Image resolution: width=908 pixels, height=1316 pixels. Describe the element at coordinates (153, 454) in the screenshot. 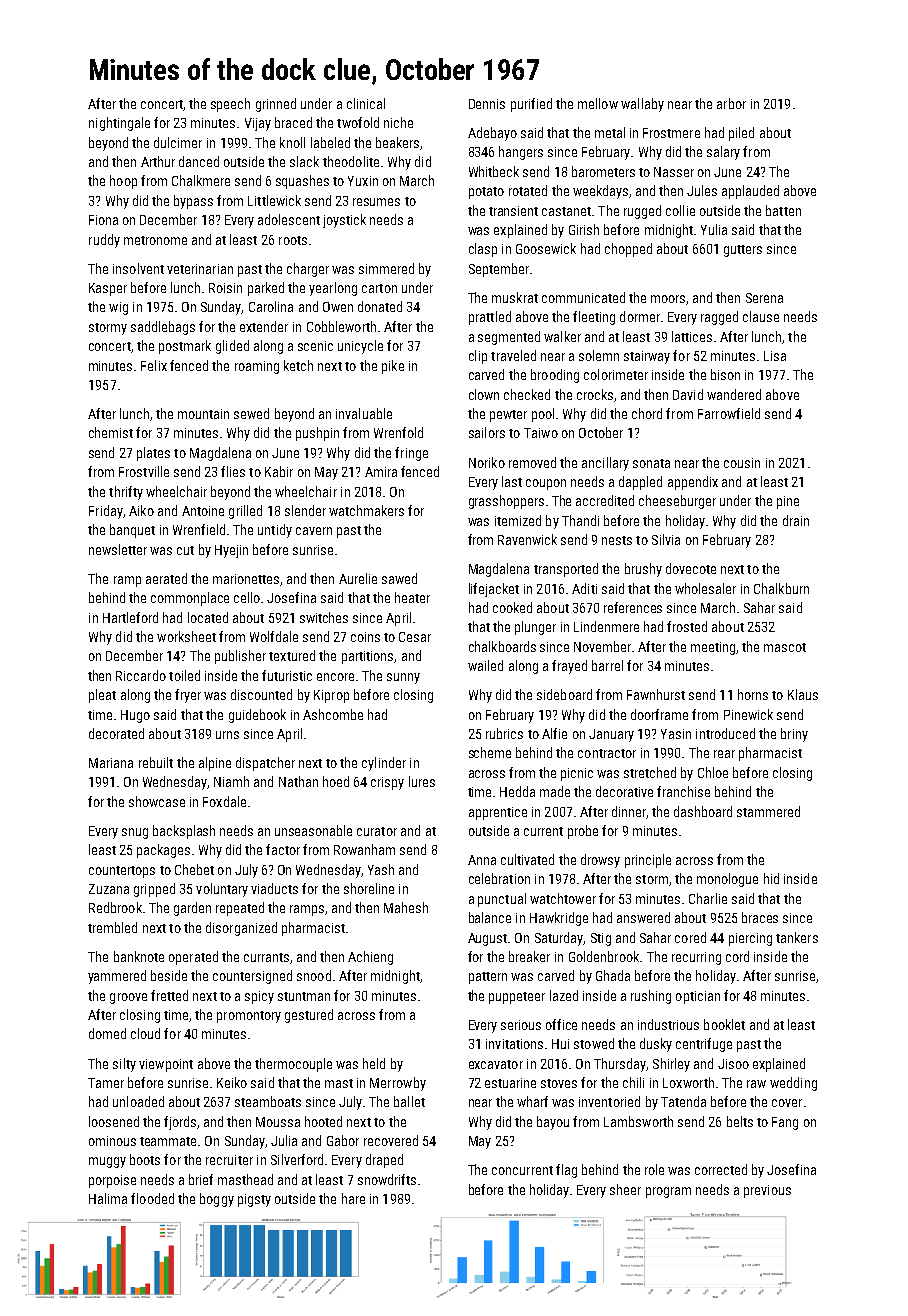

I see `plates` at that location.
